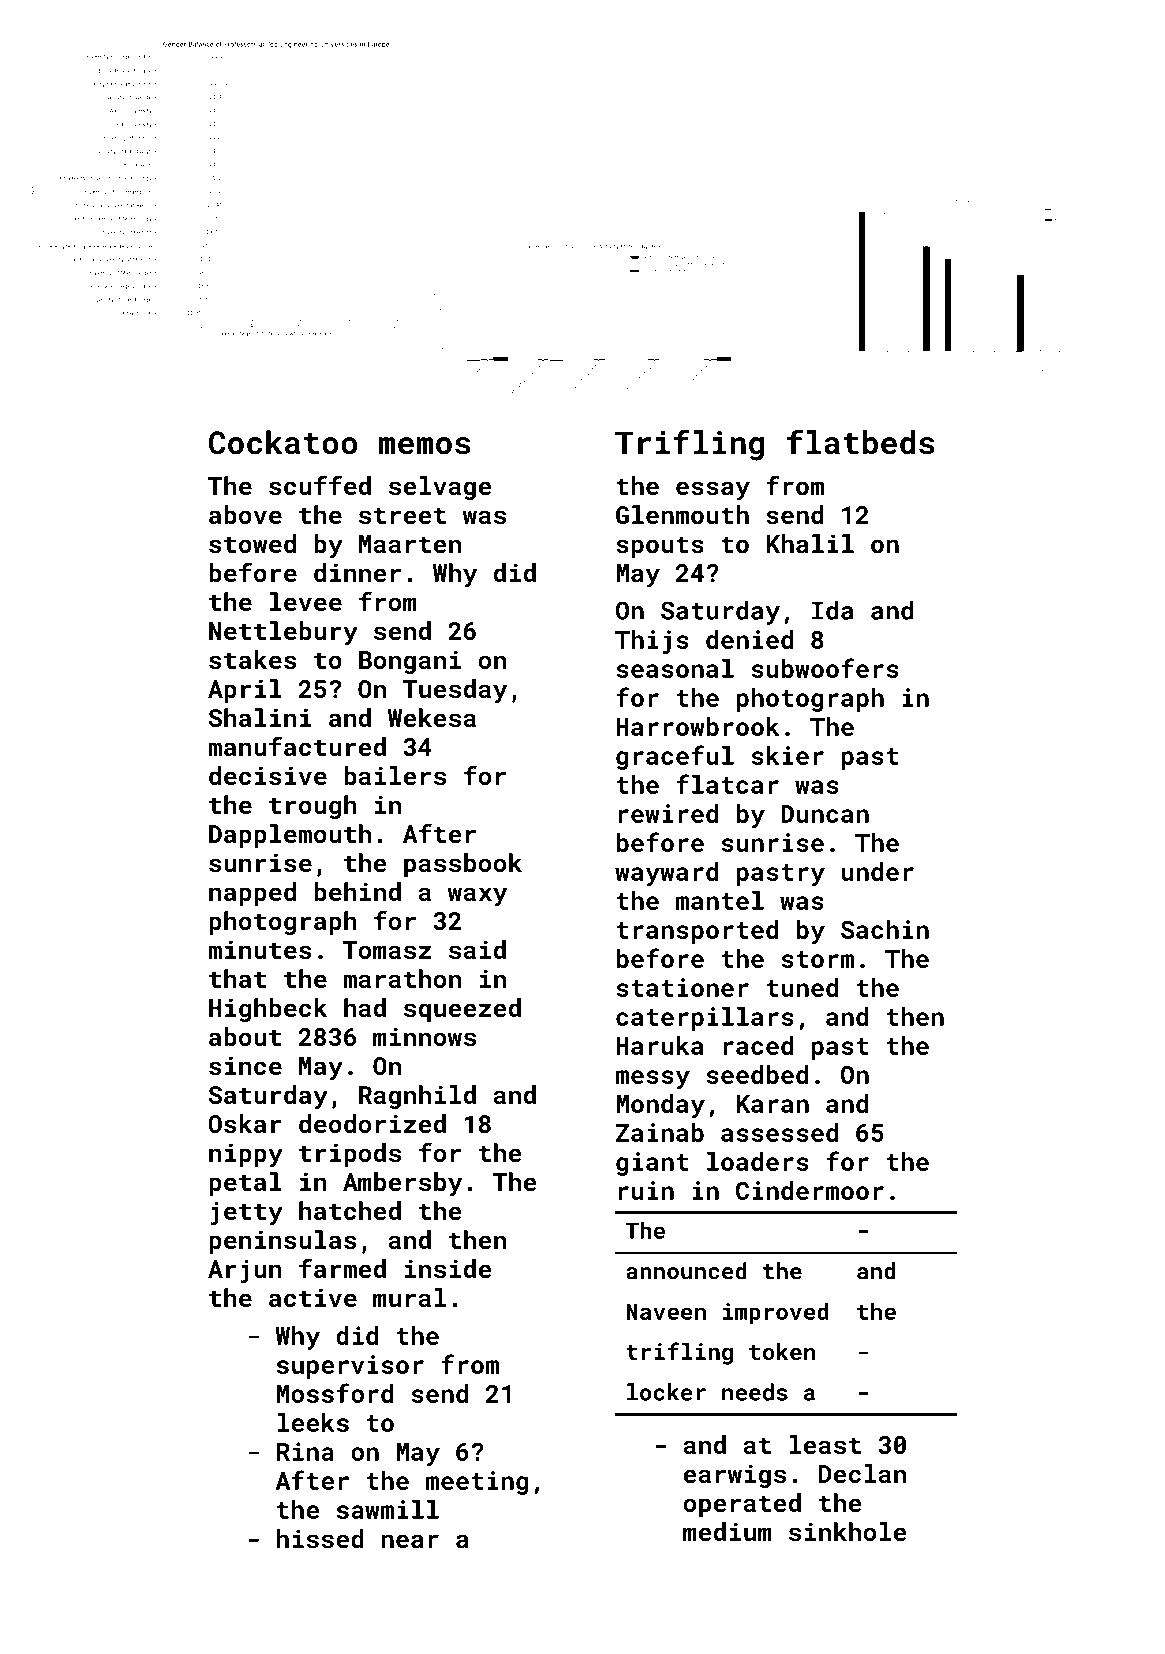 The image size is (1165, 1654). Describe the element at coordinates (861, 442) in the screenshot. I see `flatbeds` at that location.
